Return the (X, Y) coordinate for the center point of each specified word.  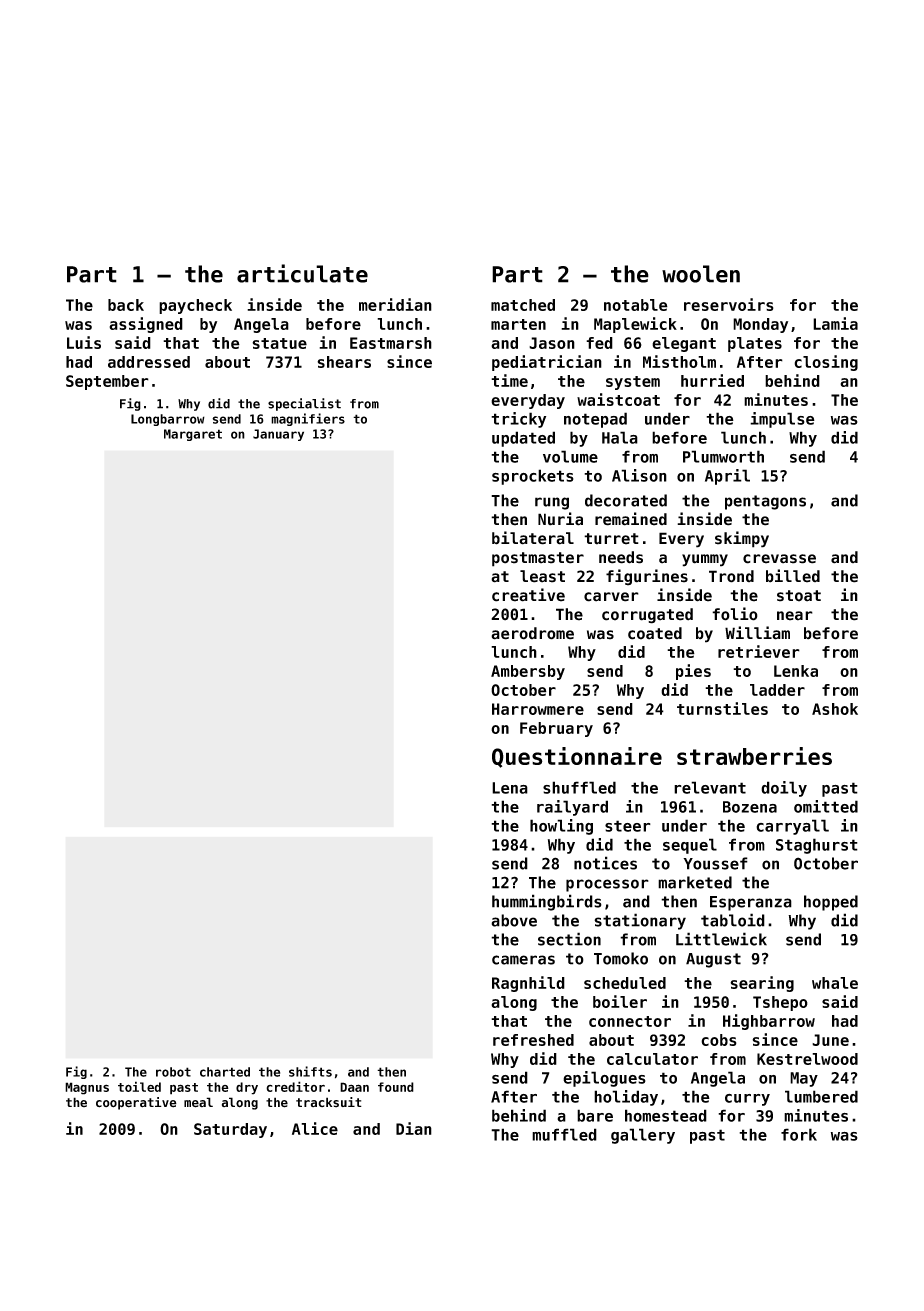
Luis (84, 342)
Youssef (715, 863)
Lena (510, 788)
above (514, 920)
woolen (701, 274)
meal (198, 1102)
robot (173, 1072)
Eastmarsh (391, 343)
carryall (792, 827)
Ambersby (528, 672)
